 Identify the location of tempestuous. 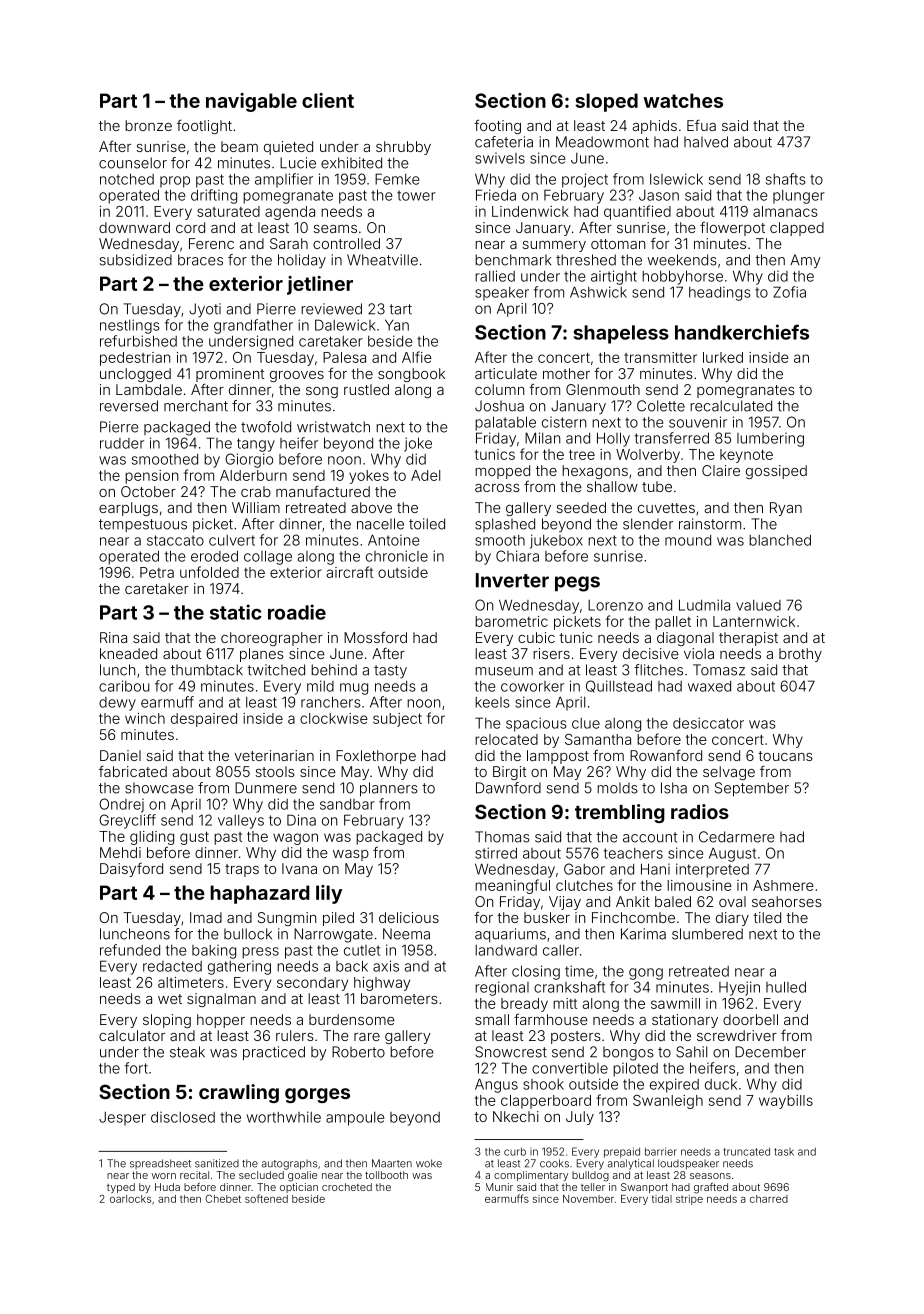
(143, 525).
